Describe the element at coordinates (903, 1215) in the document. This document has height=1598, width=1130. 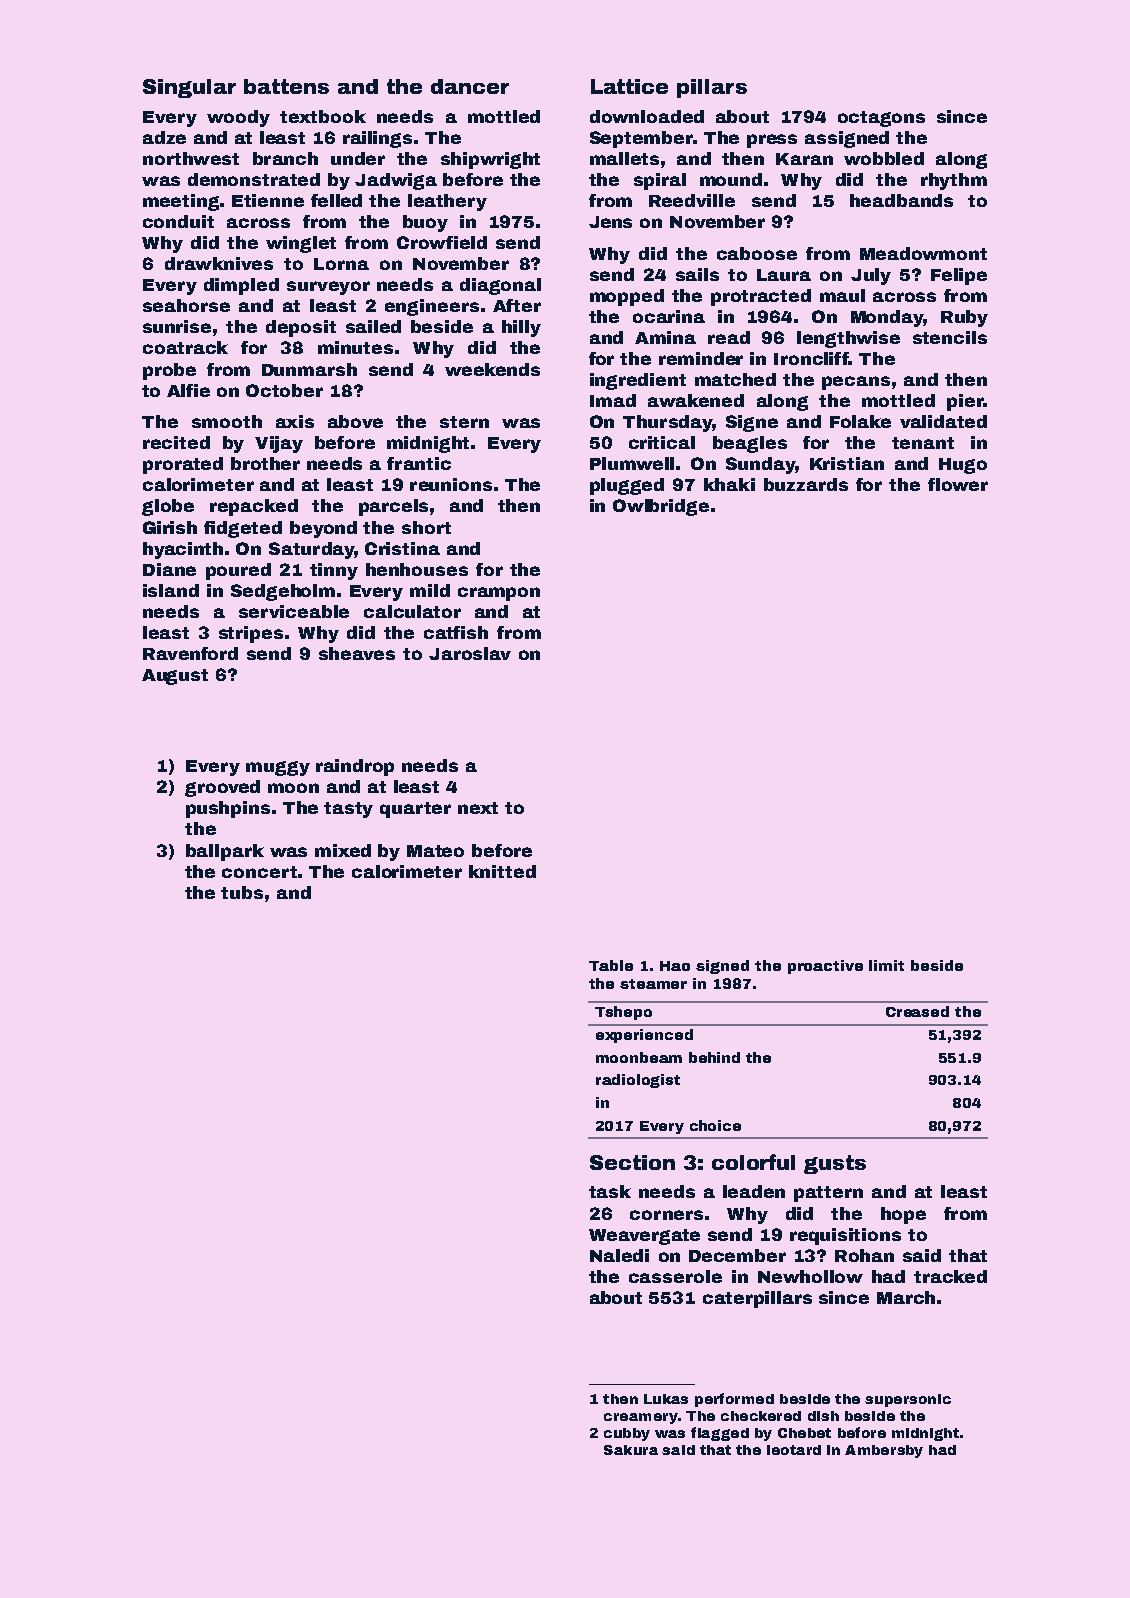
I see `hope` at that location.
